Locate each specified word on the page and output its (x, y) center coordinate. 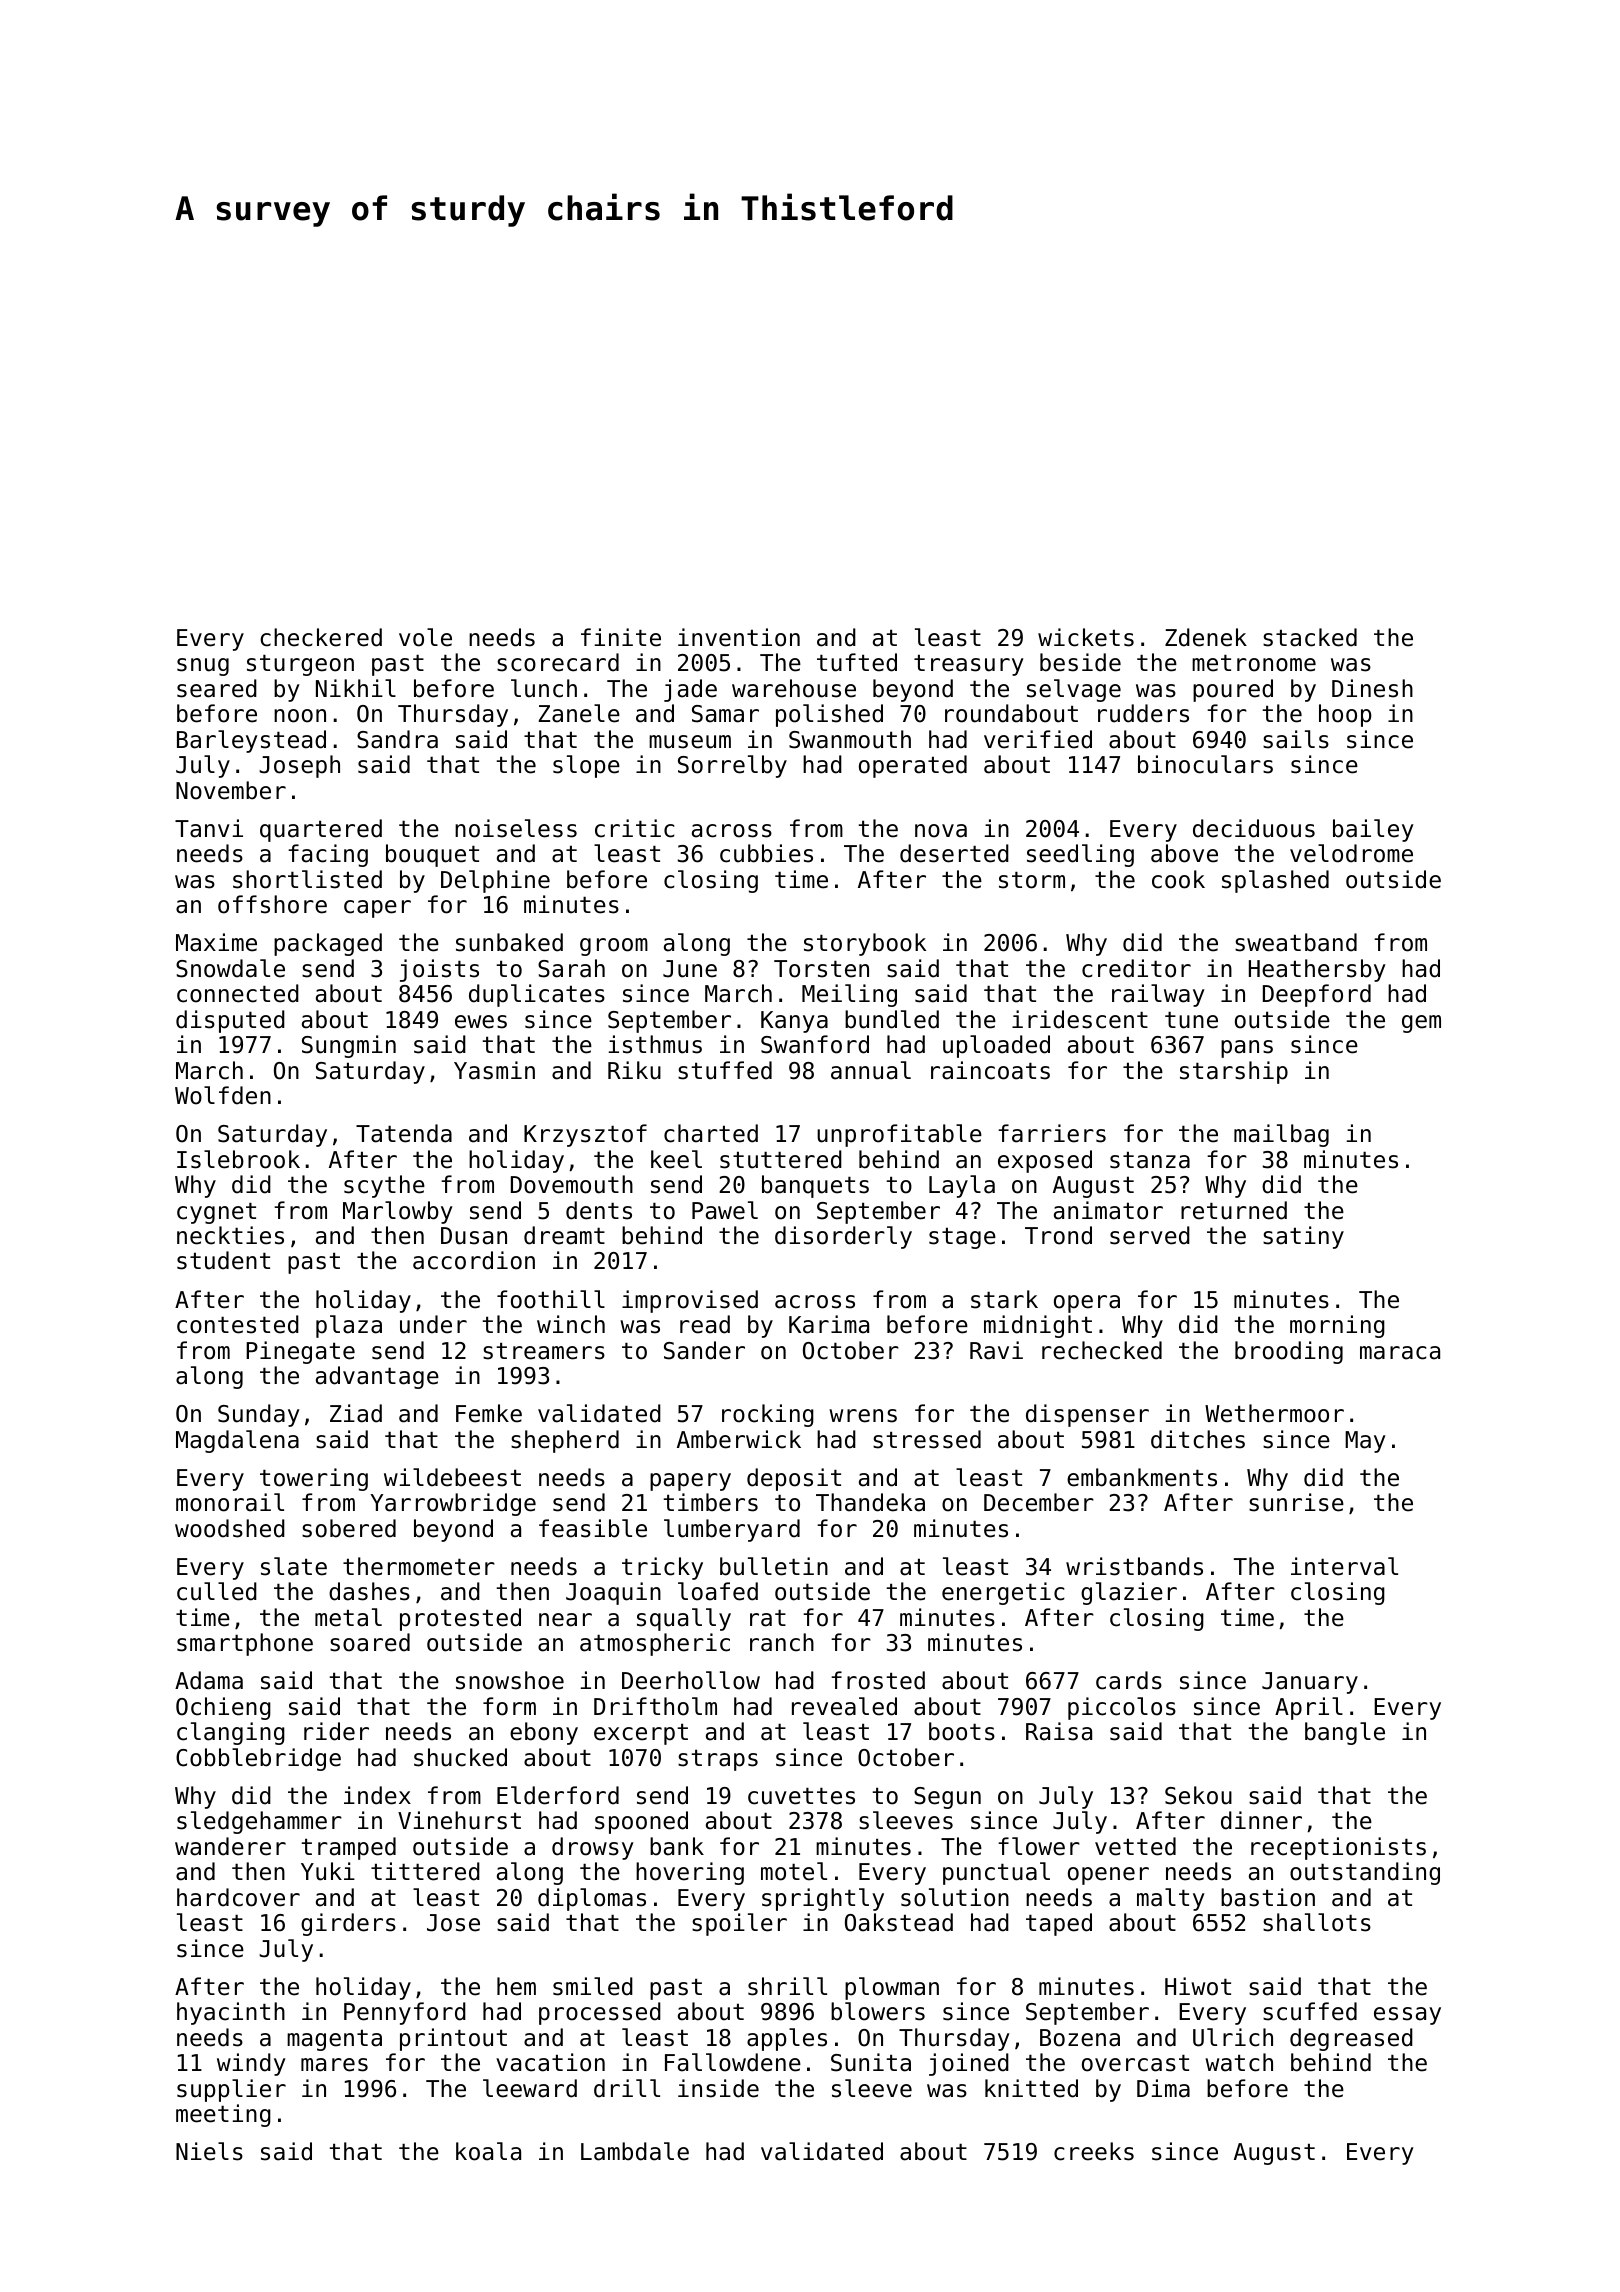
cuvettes (801, 1796)
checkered (321, 637)
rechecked (1102, 1350)
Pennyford (405, 2013)
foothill (551, 1299)
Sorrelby (732, 766)
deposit (794, 1479)
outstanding (1365, 1873)
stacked (1310, 637)
